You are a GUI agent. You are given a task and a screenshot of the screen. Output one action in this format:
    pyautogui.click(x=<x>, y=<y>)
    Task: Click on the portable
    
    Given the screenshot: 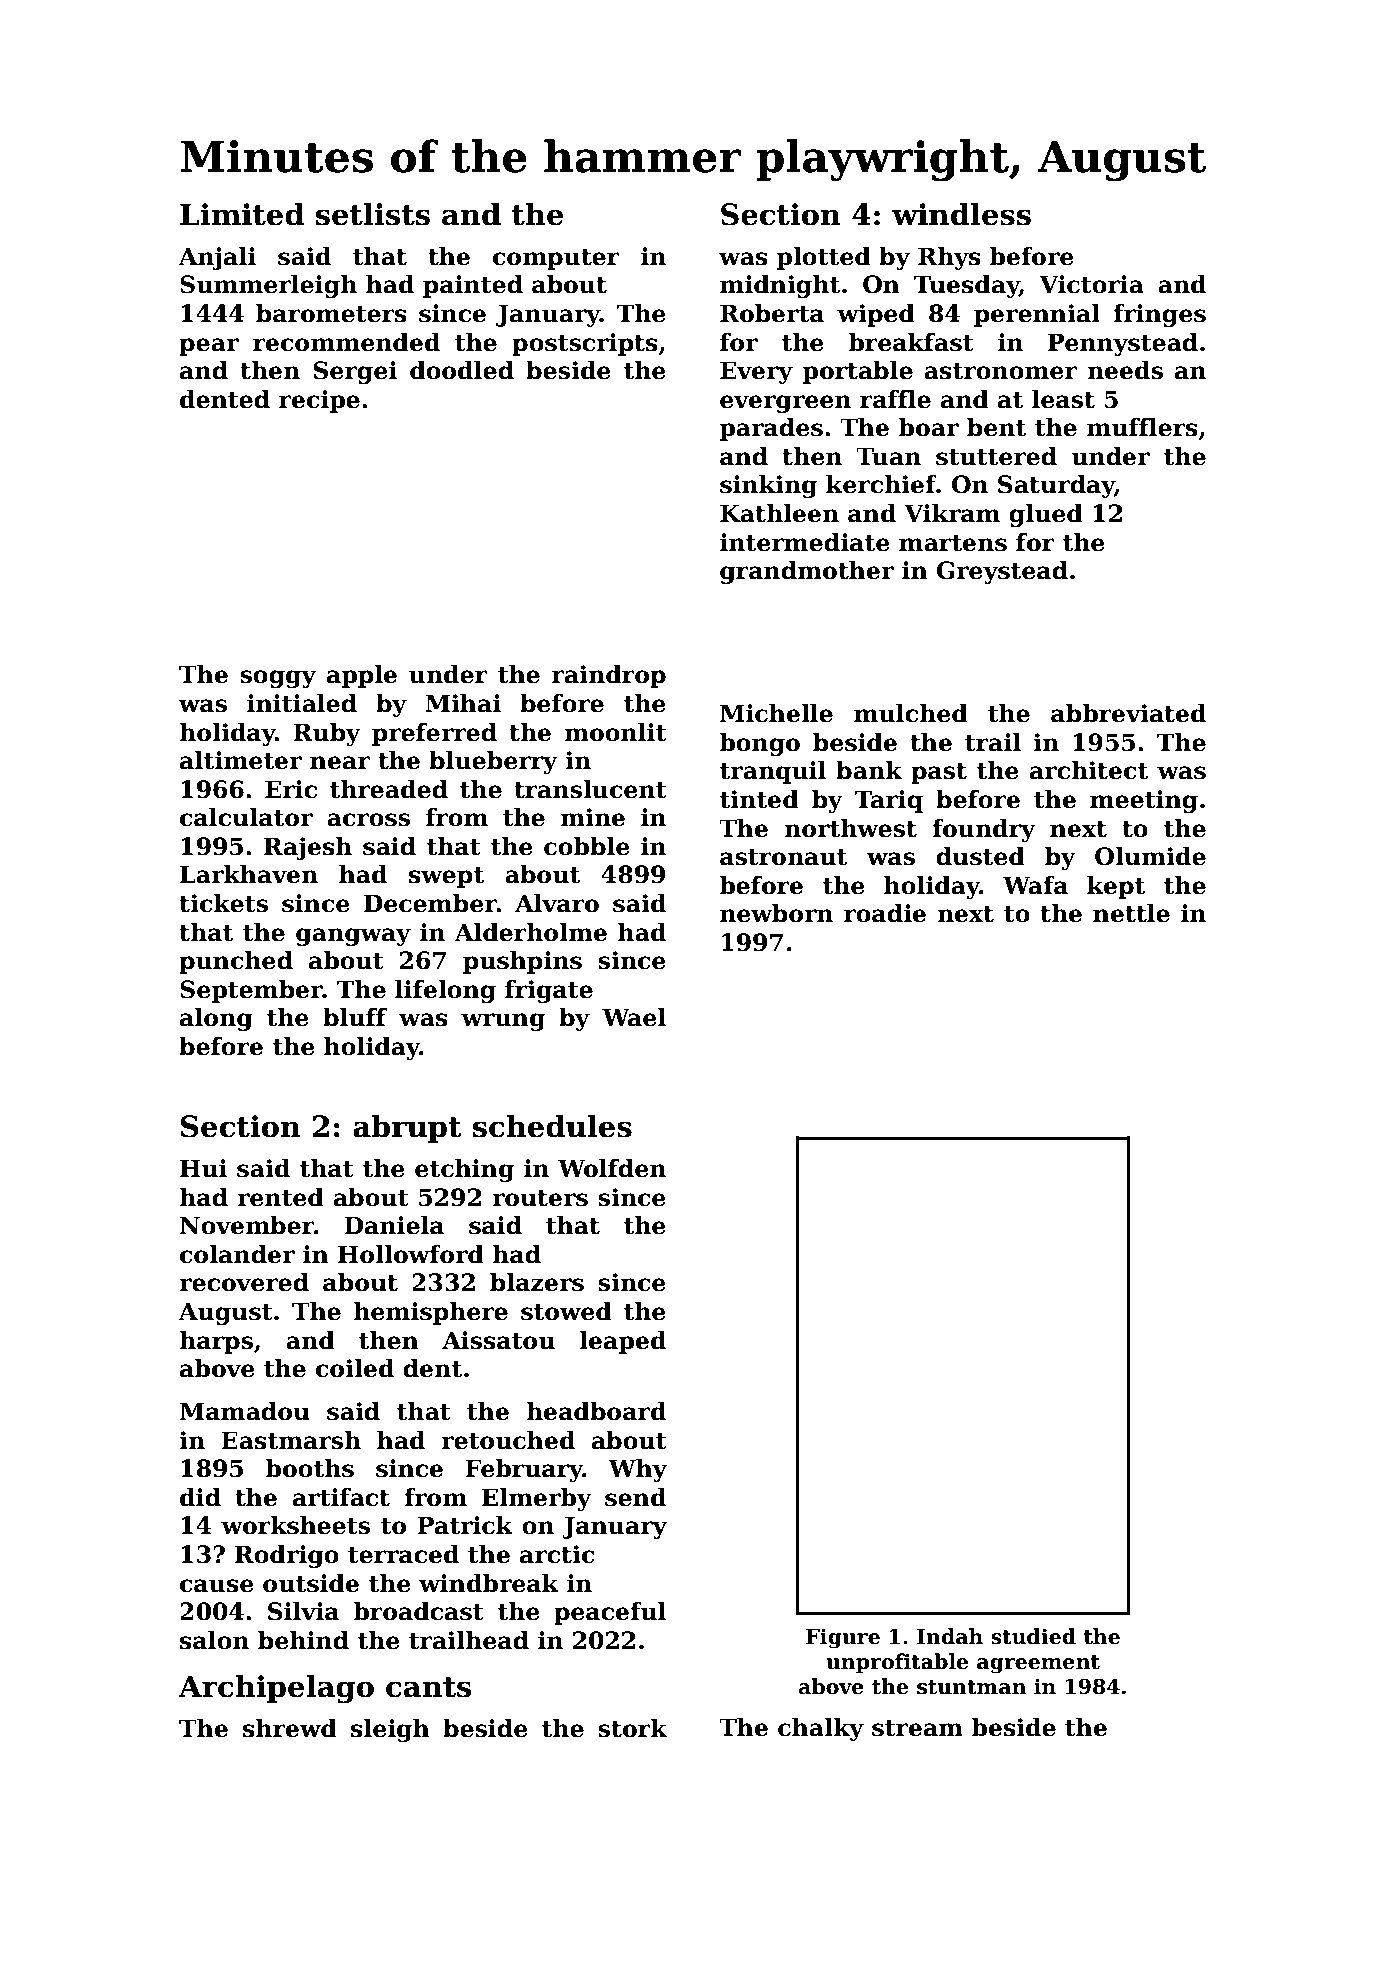 What is the action you would take?
    pyautogui.click(x=858, y=372)
